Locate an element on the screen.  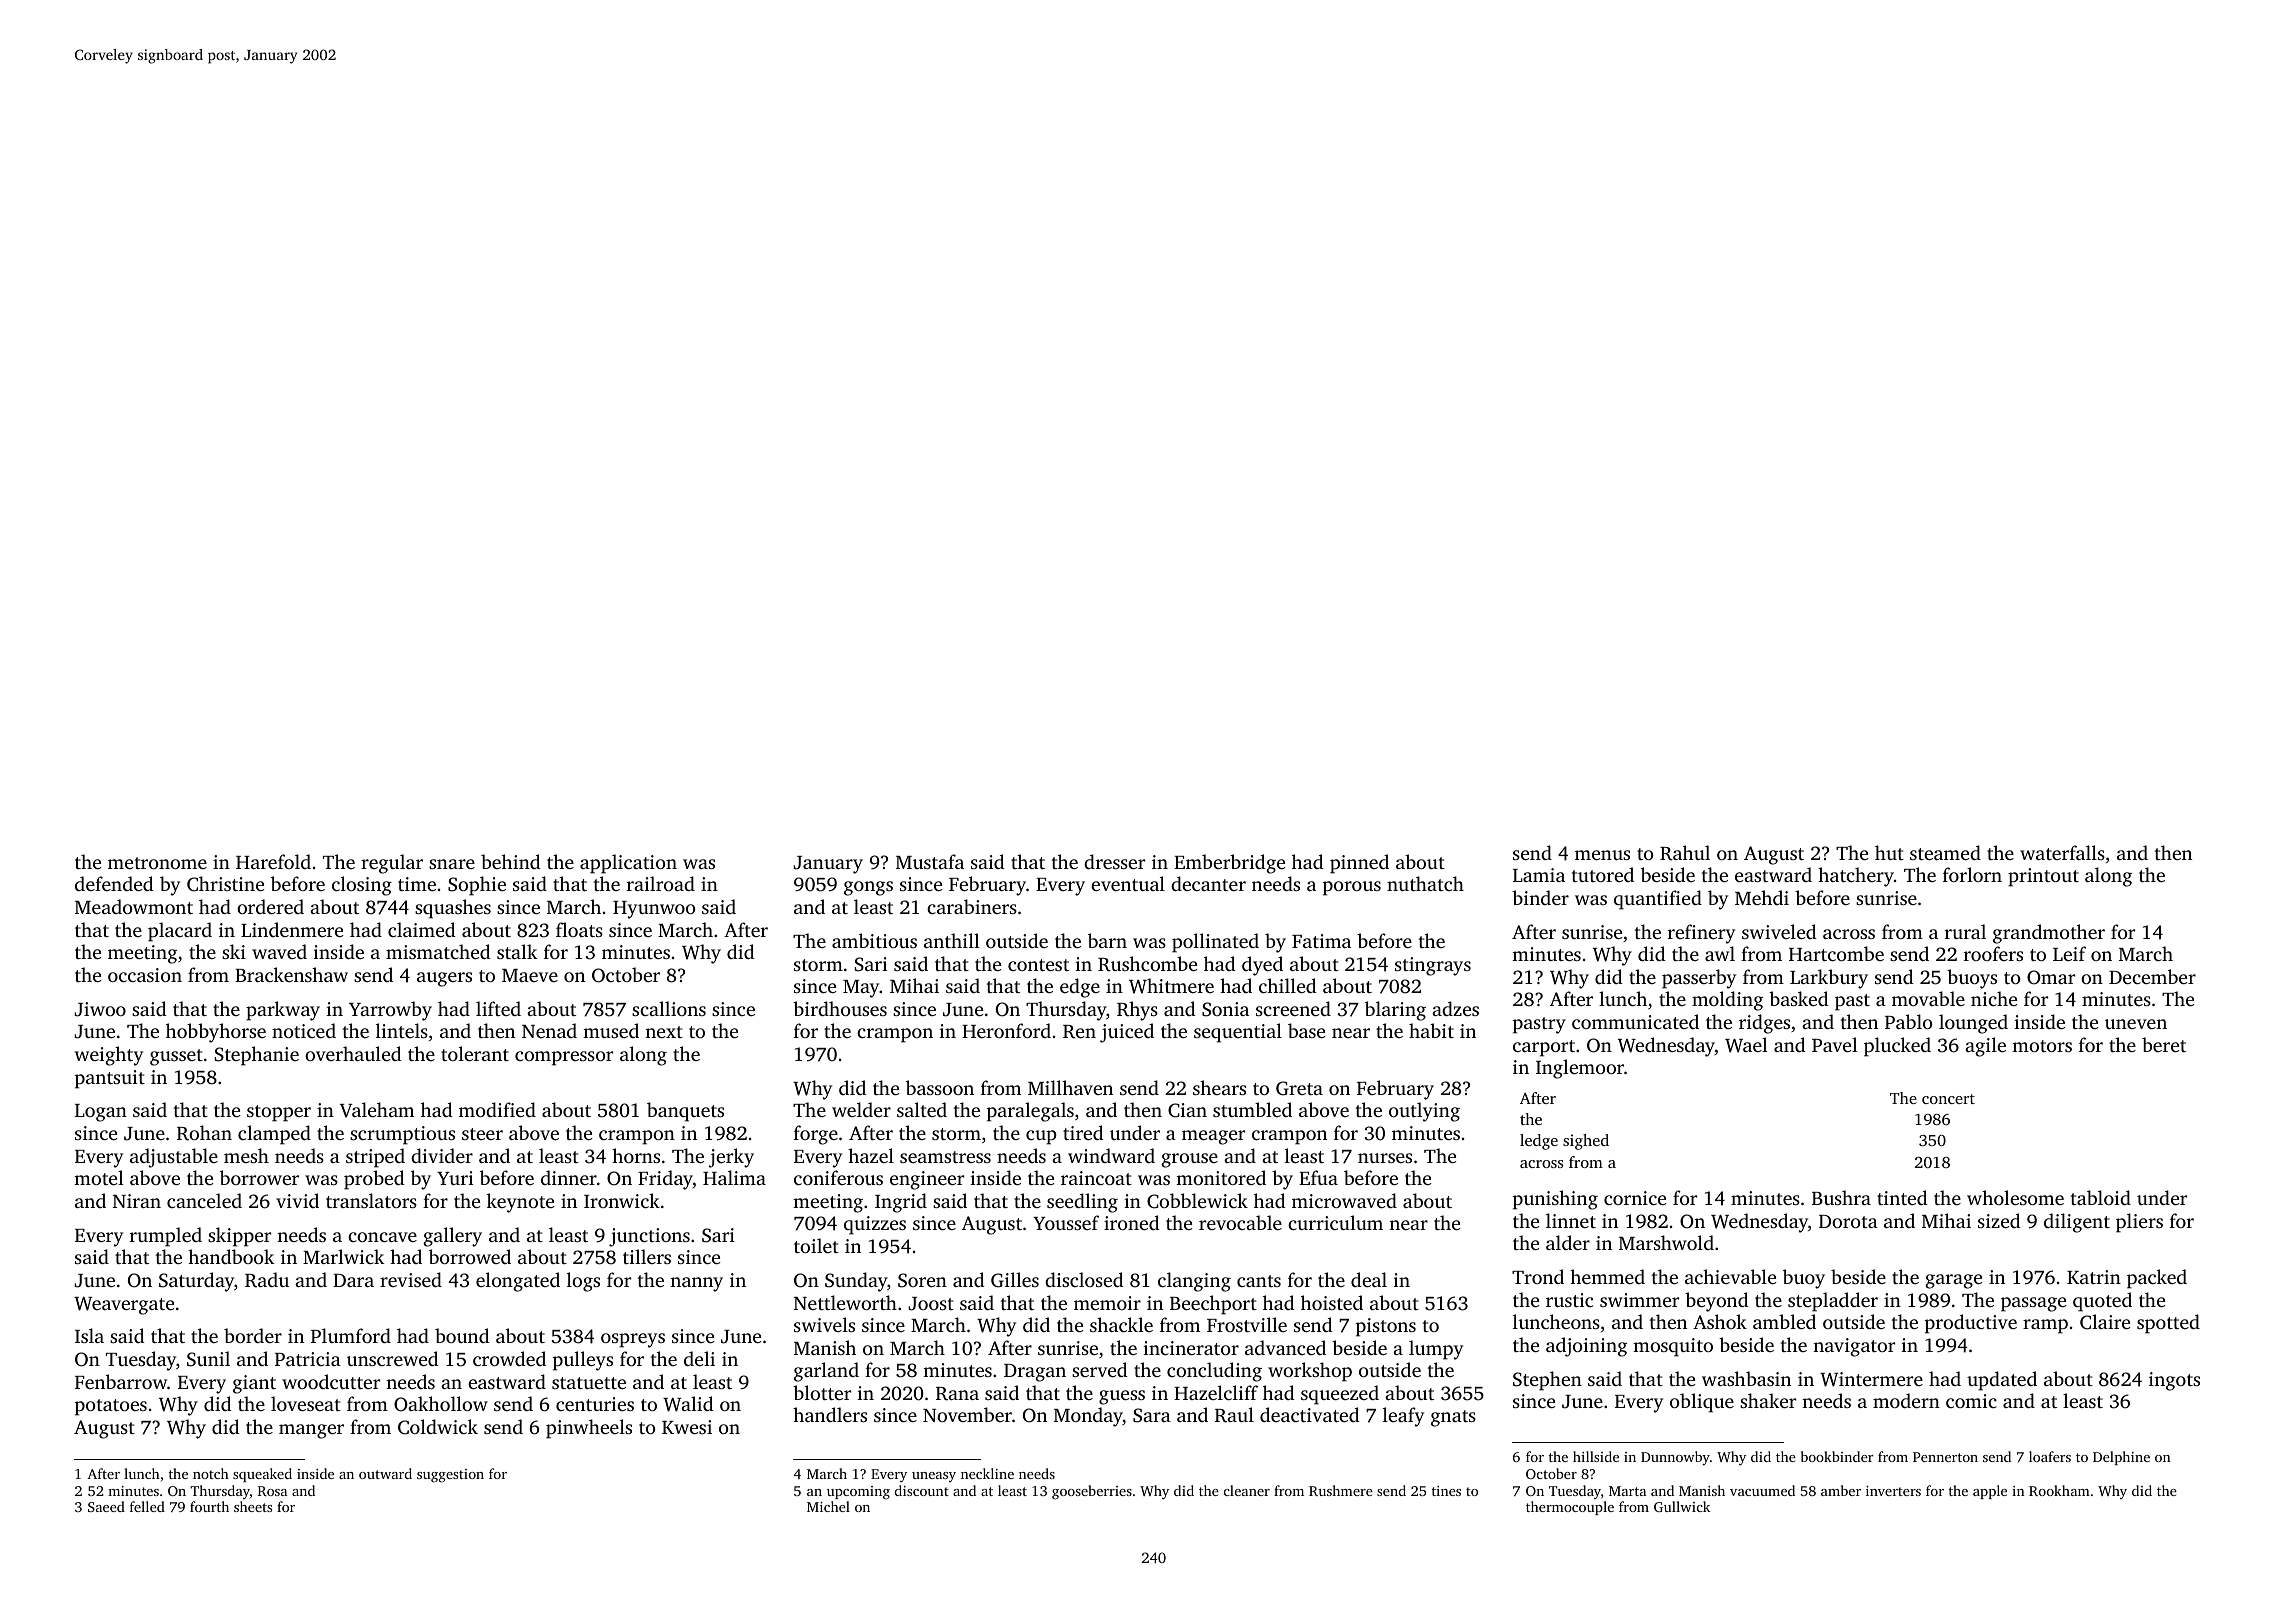
ingots is located at coordinates (2174, 1381).
